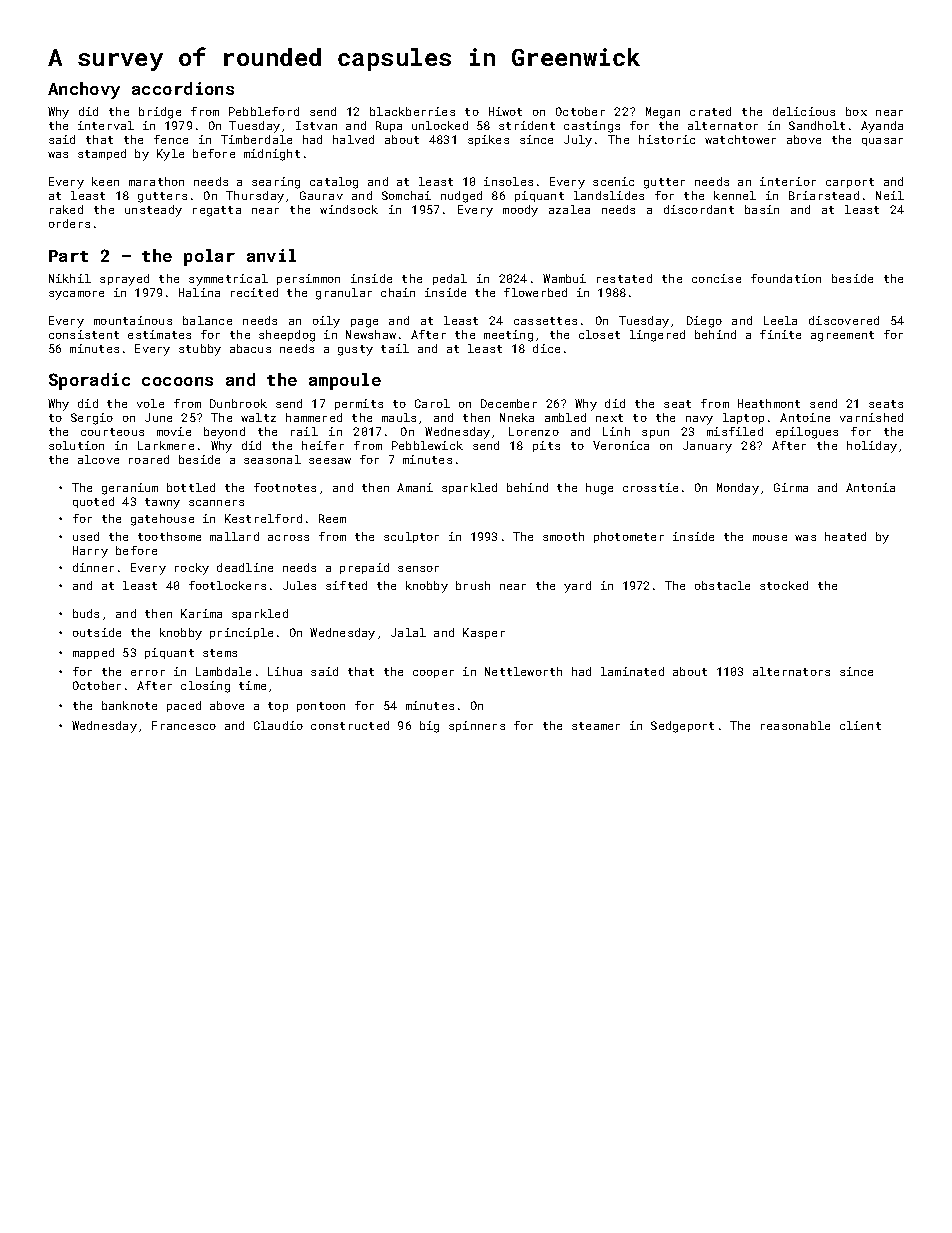 The image size is (952, 1233). What do you see at coordinates (508, 181) in the screenshot?
I see `insoles` at bounding box center [508, 181].
